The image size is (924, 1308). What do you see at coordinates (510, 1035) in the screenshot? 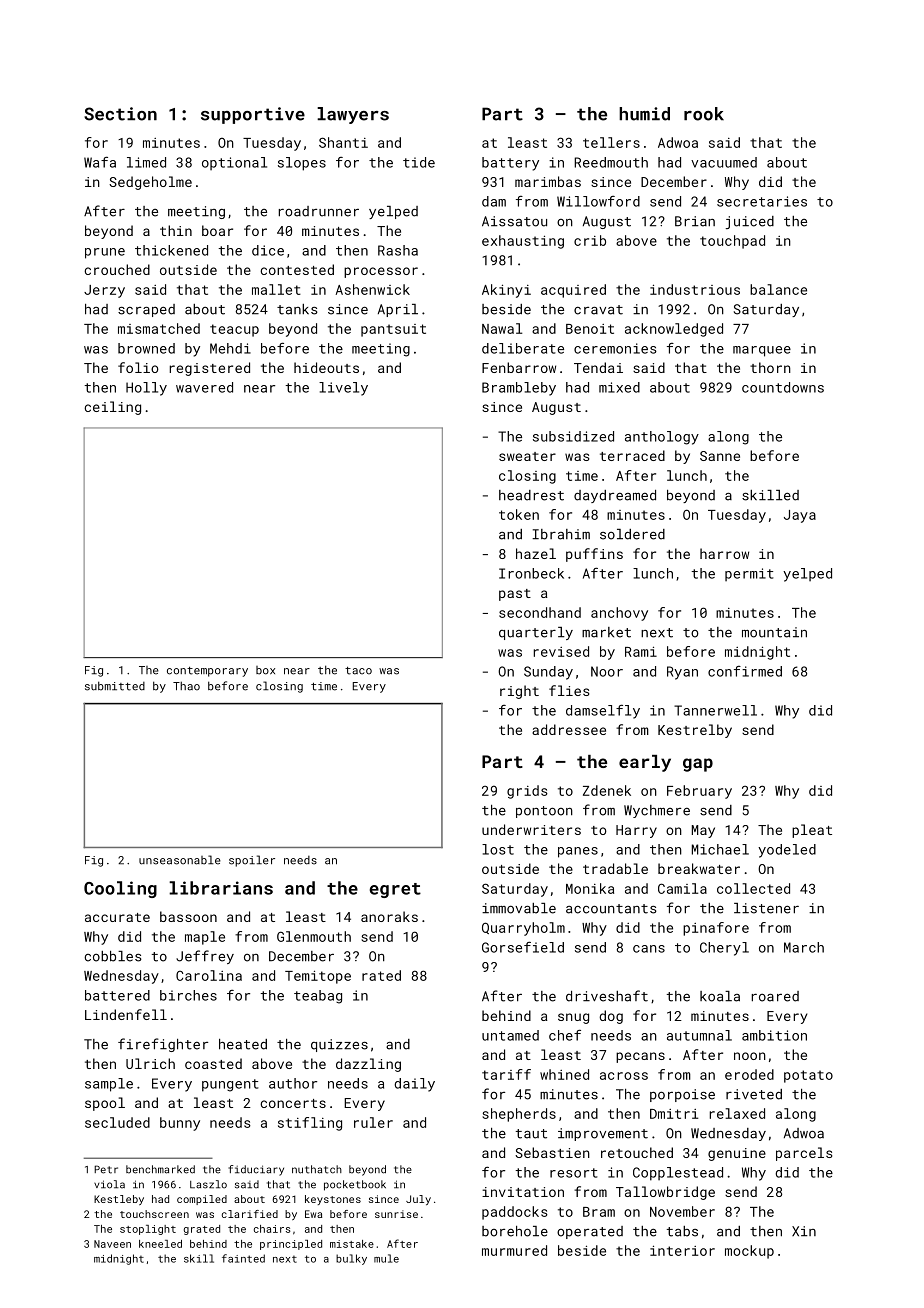
I see `untamed` at bounding box center [510, 1035].
